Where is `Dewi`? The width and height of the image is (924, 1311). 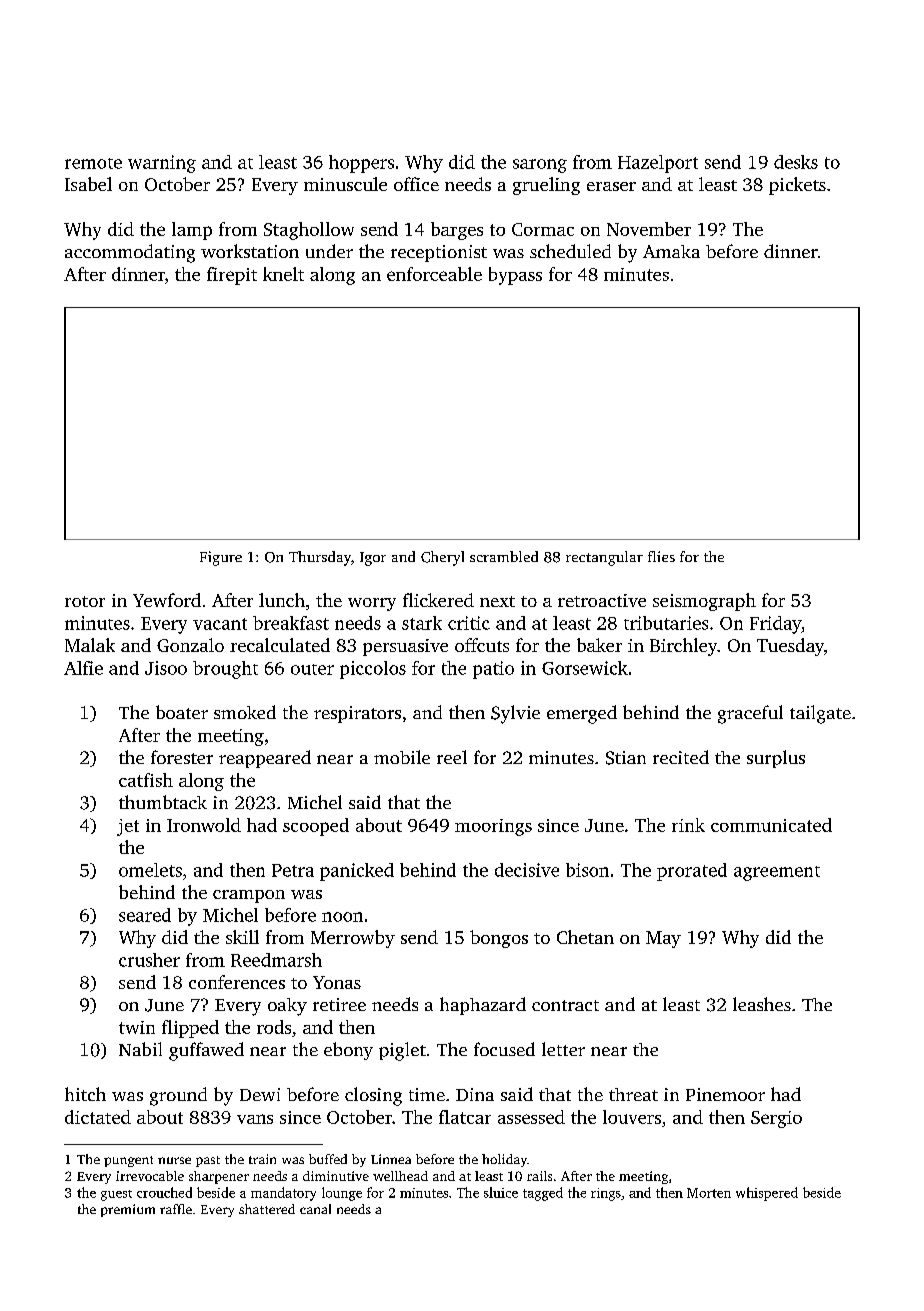
Dewi is located at coordinates (260, 1094).
